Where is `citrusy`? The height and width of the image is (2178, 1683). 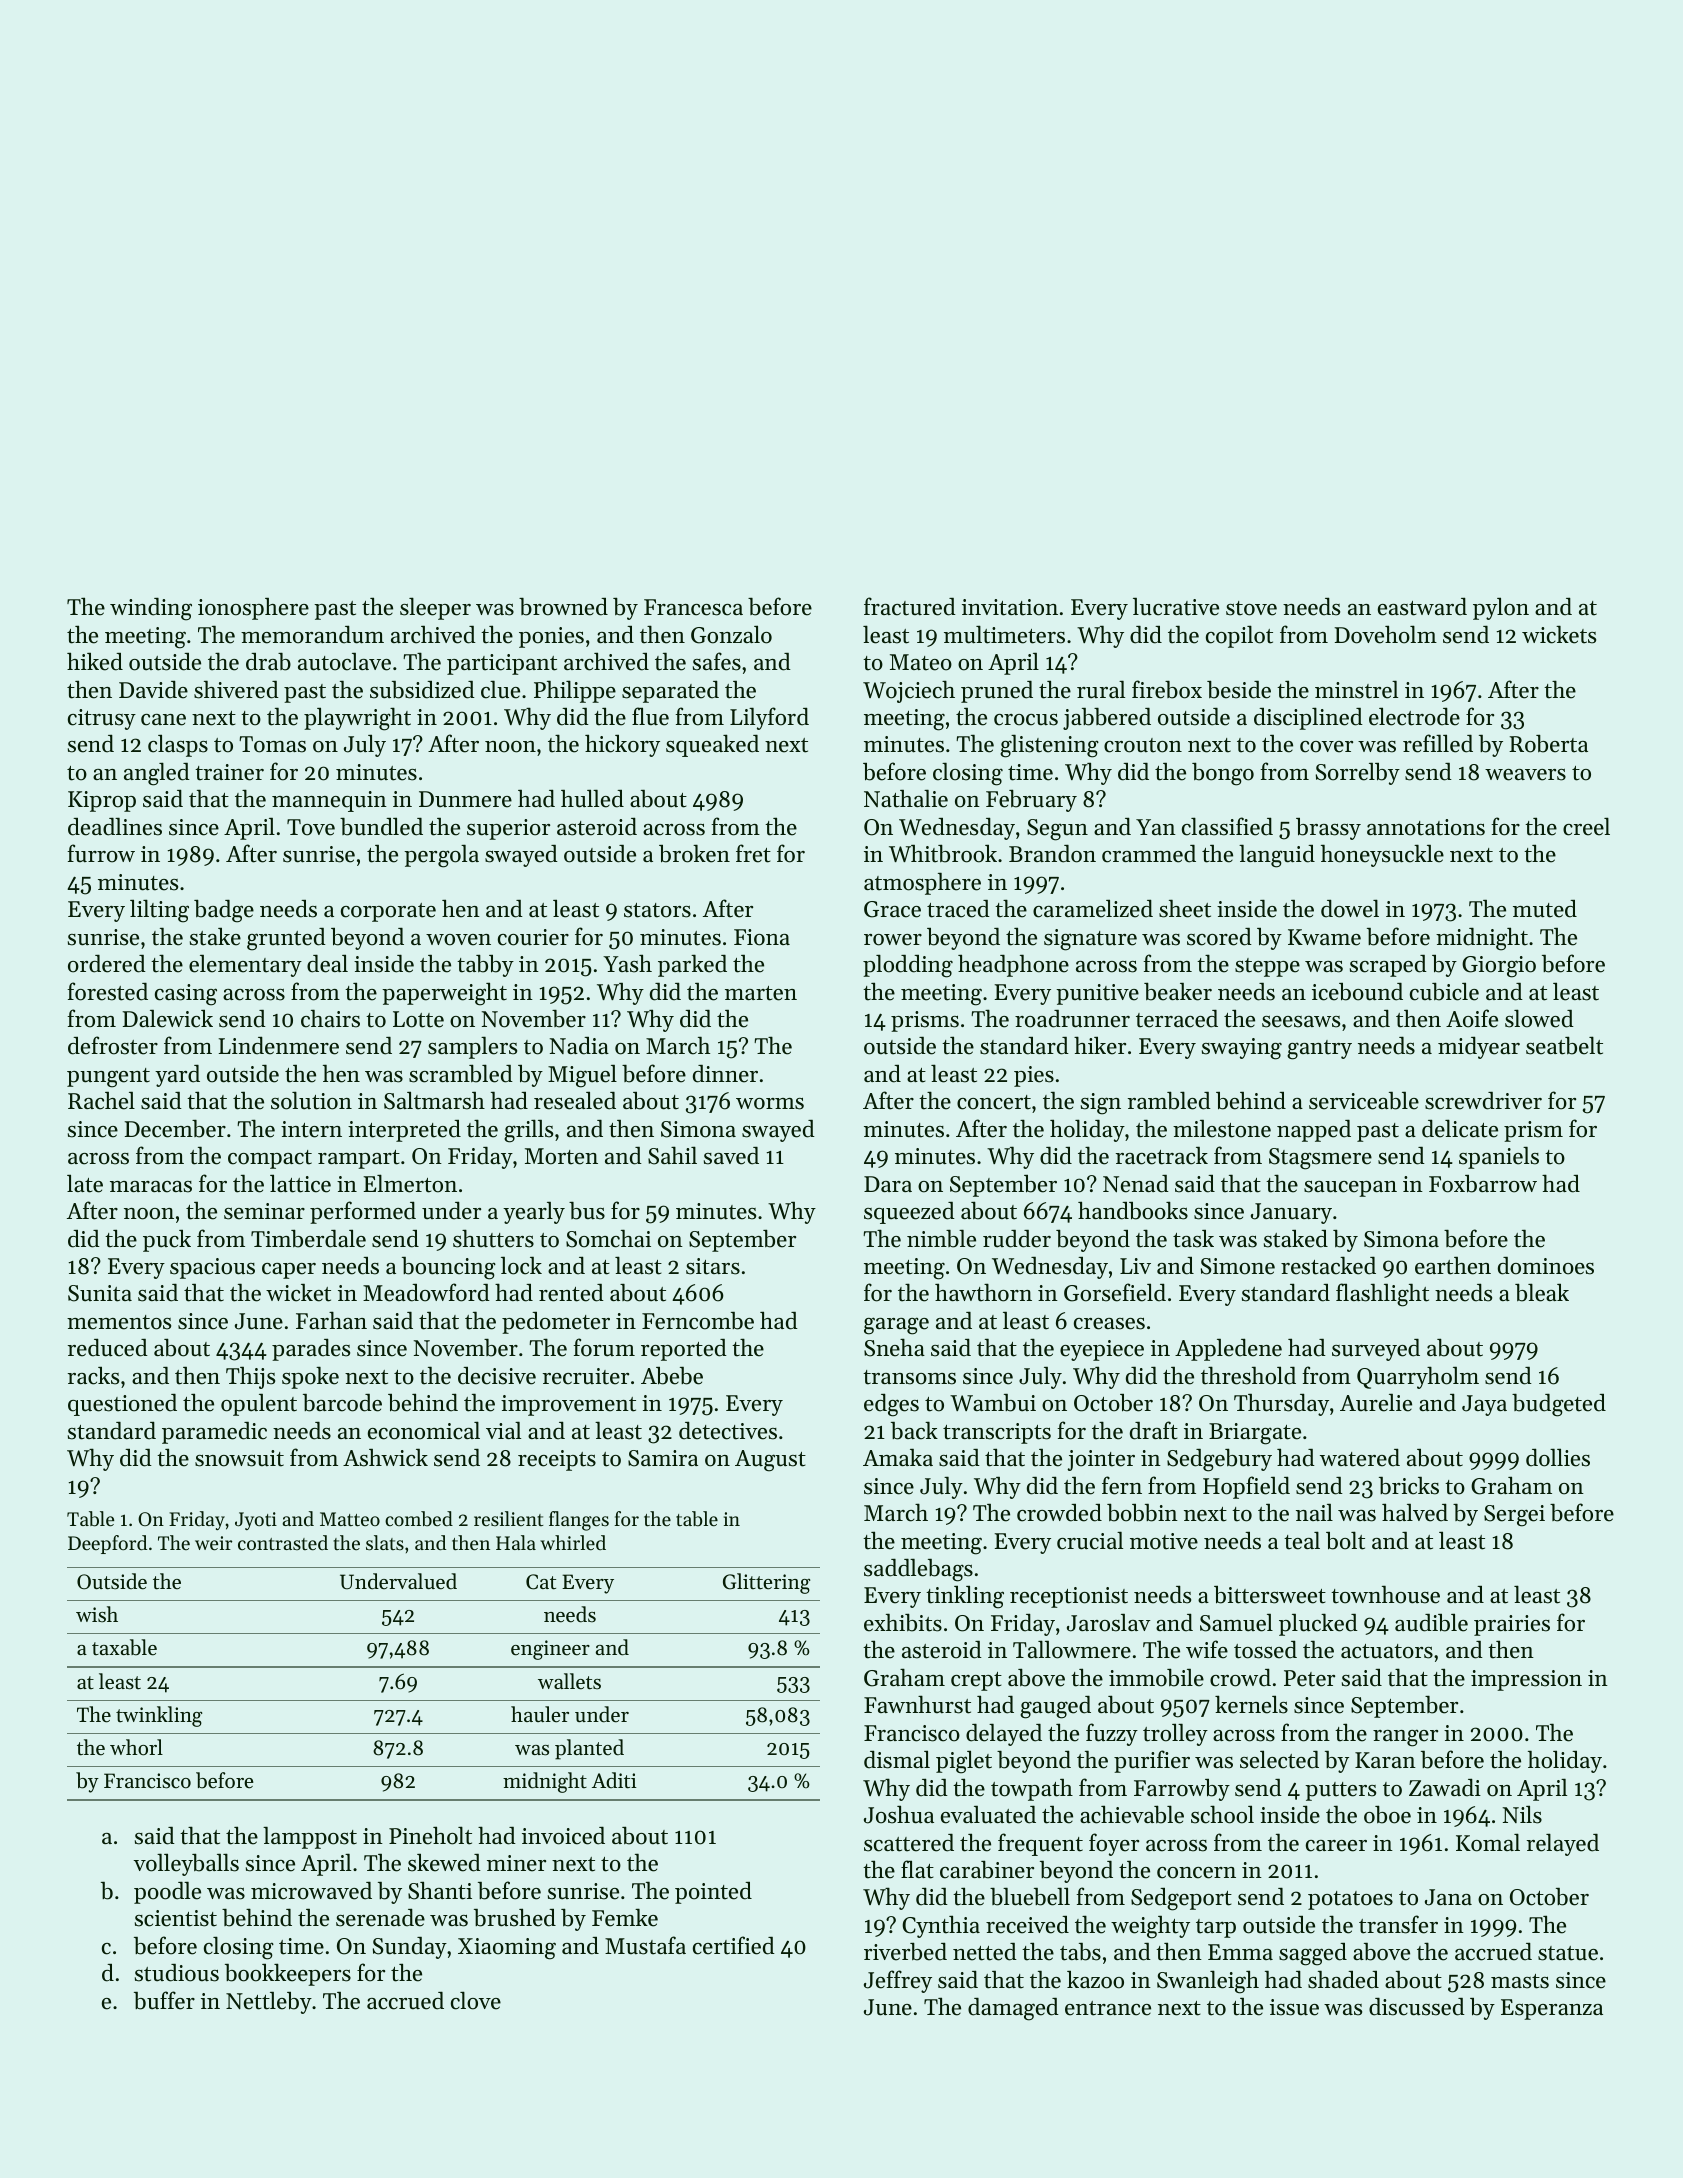
citrusy is located at coordinates (102, 719).
